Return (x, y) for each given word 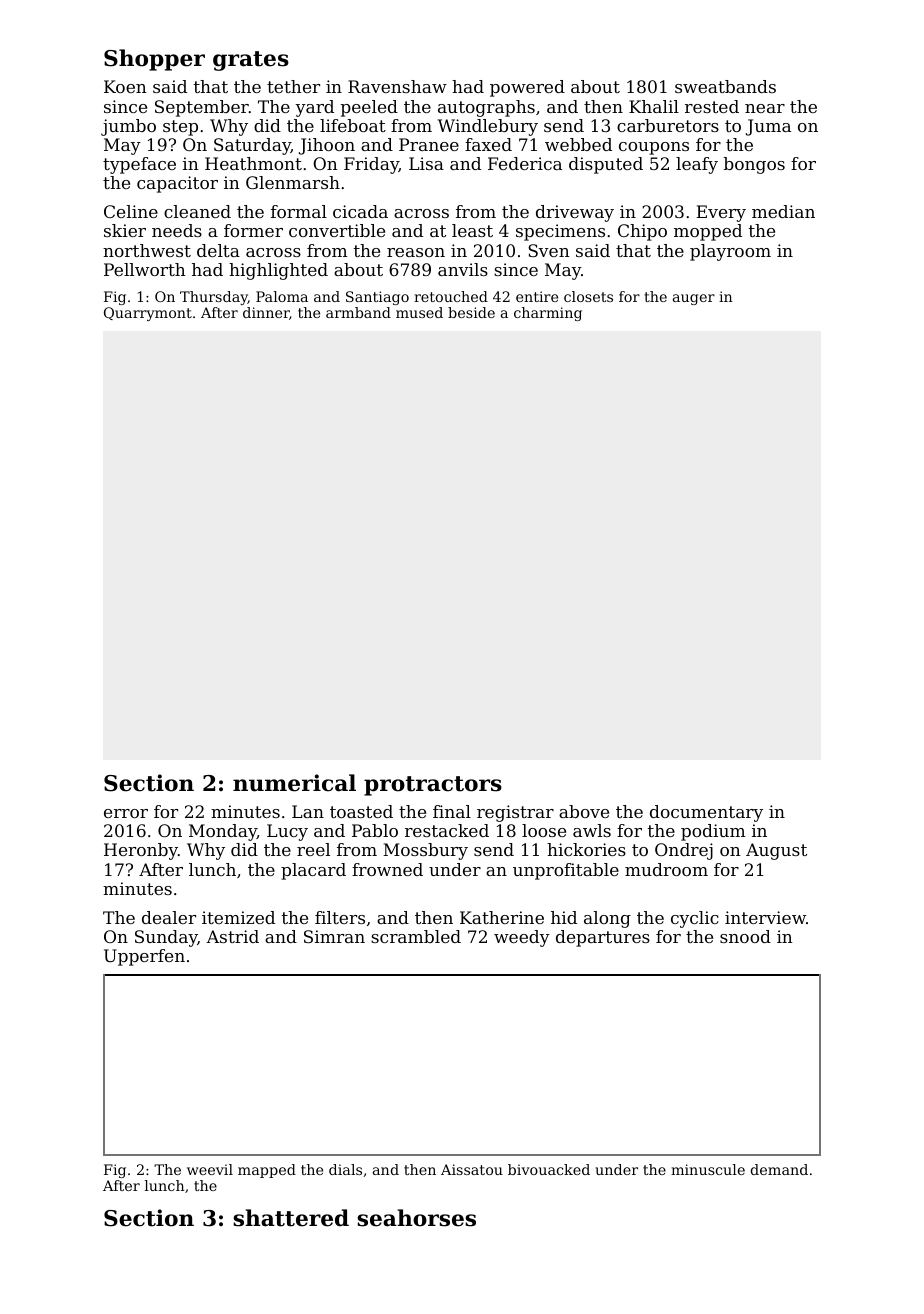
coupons (654, 148)
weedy (522, 938)
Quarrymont (148, 314)
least (472, 230)
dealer (169, 917)
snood (745, 936)
